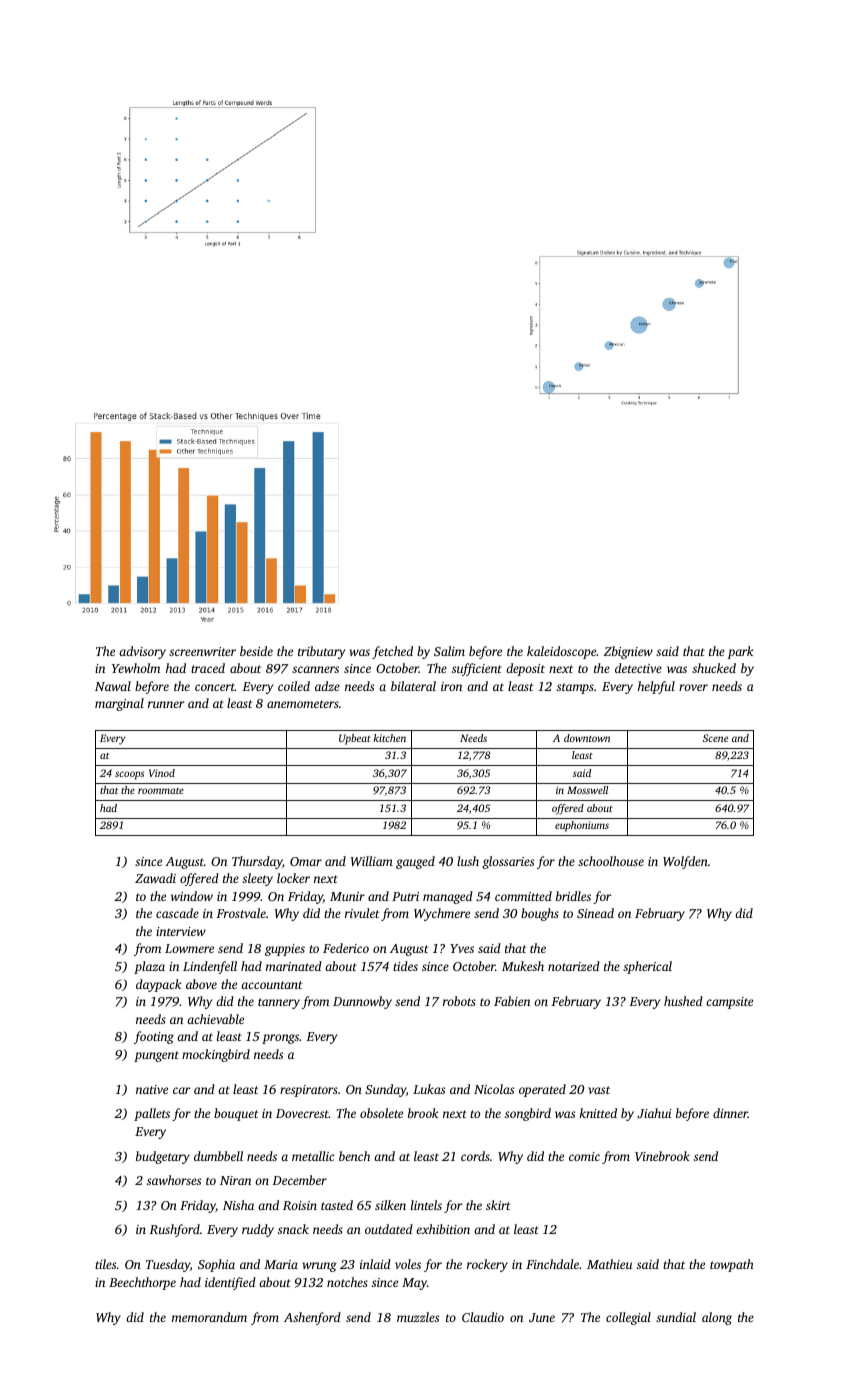 This screenshot has width=849, height=1400. What do you see at coordinates (730, 1113) in the screenshot?
I see `dinner` at bounding box center [730, 1113].
